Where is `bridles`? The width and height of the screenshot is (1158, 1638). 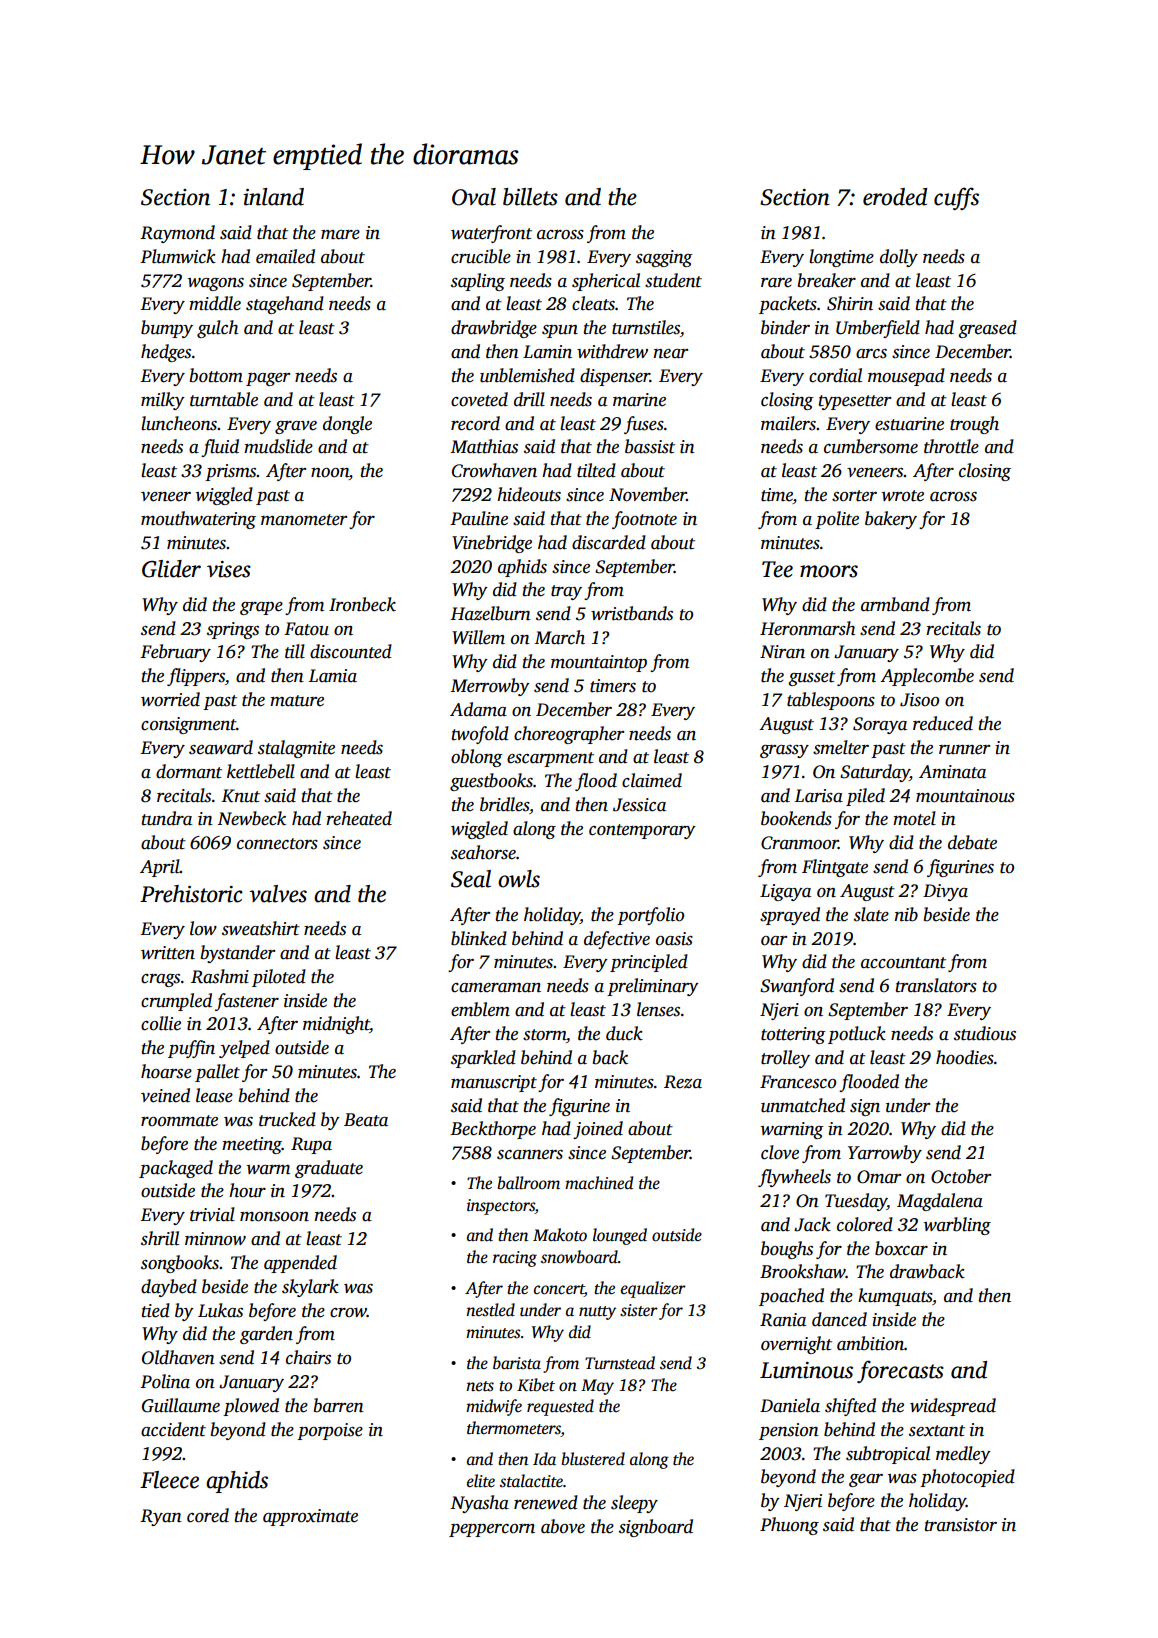
bridles is located at coordinates (504, 804).
